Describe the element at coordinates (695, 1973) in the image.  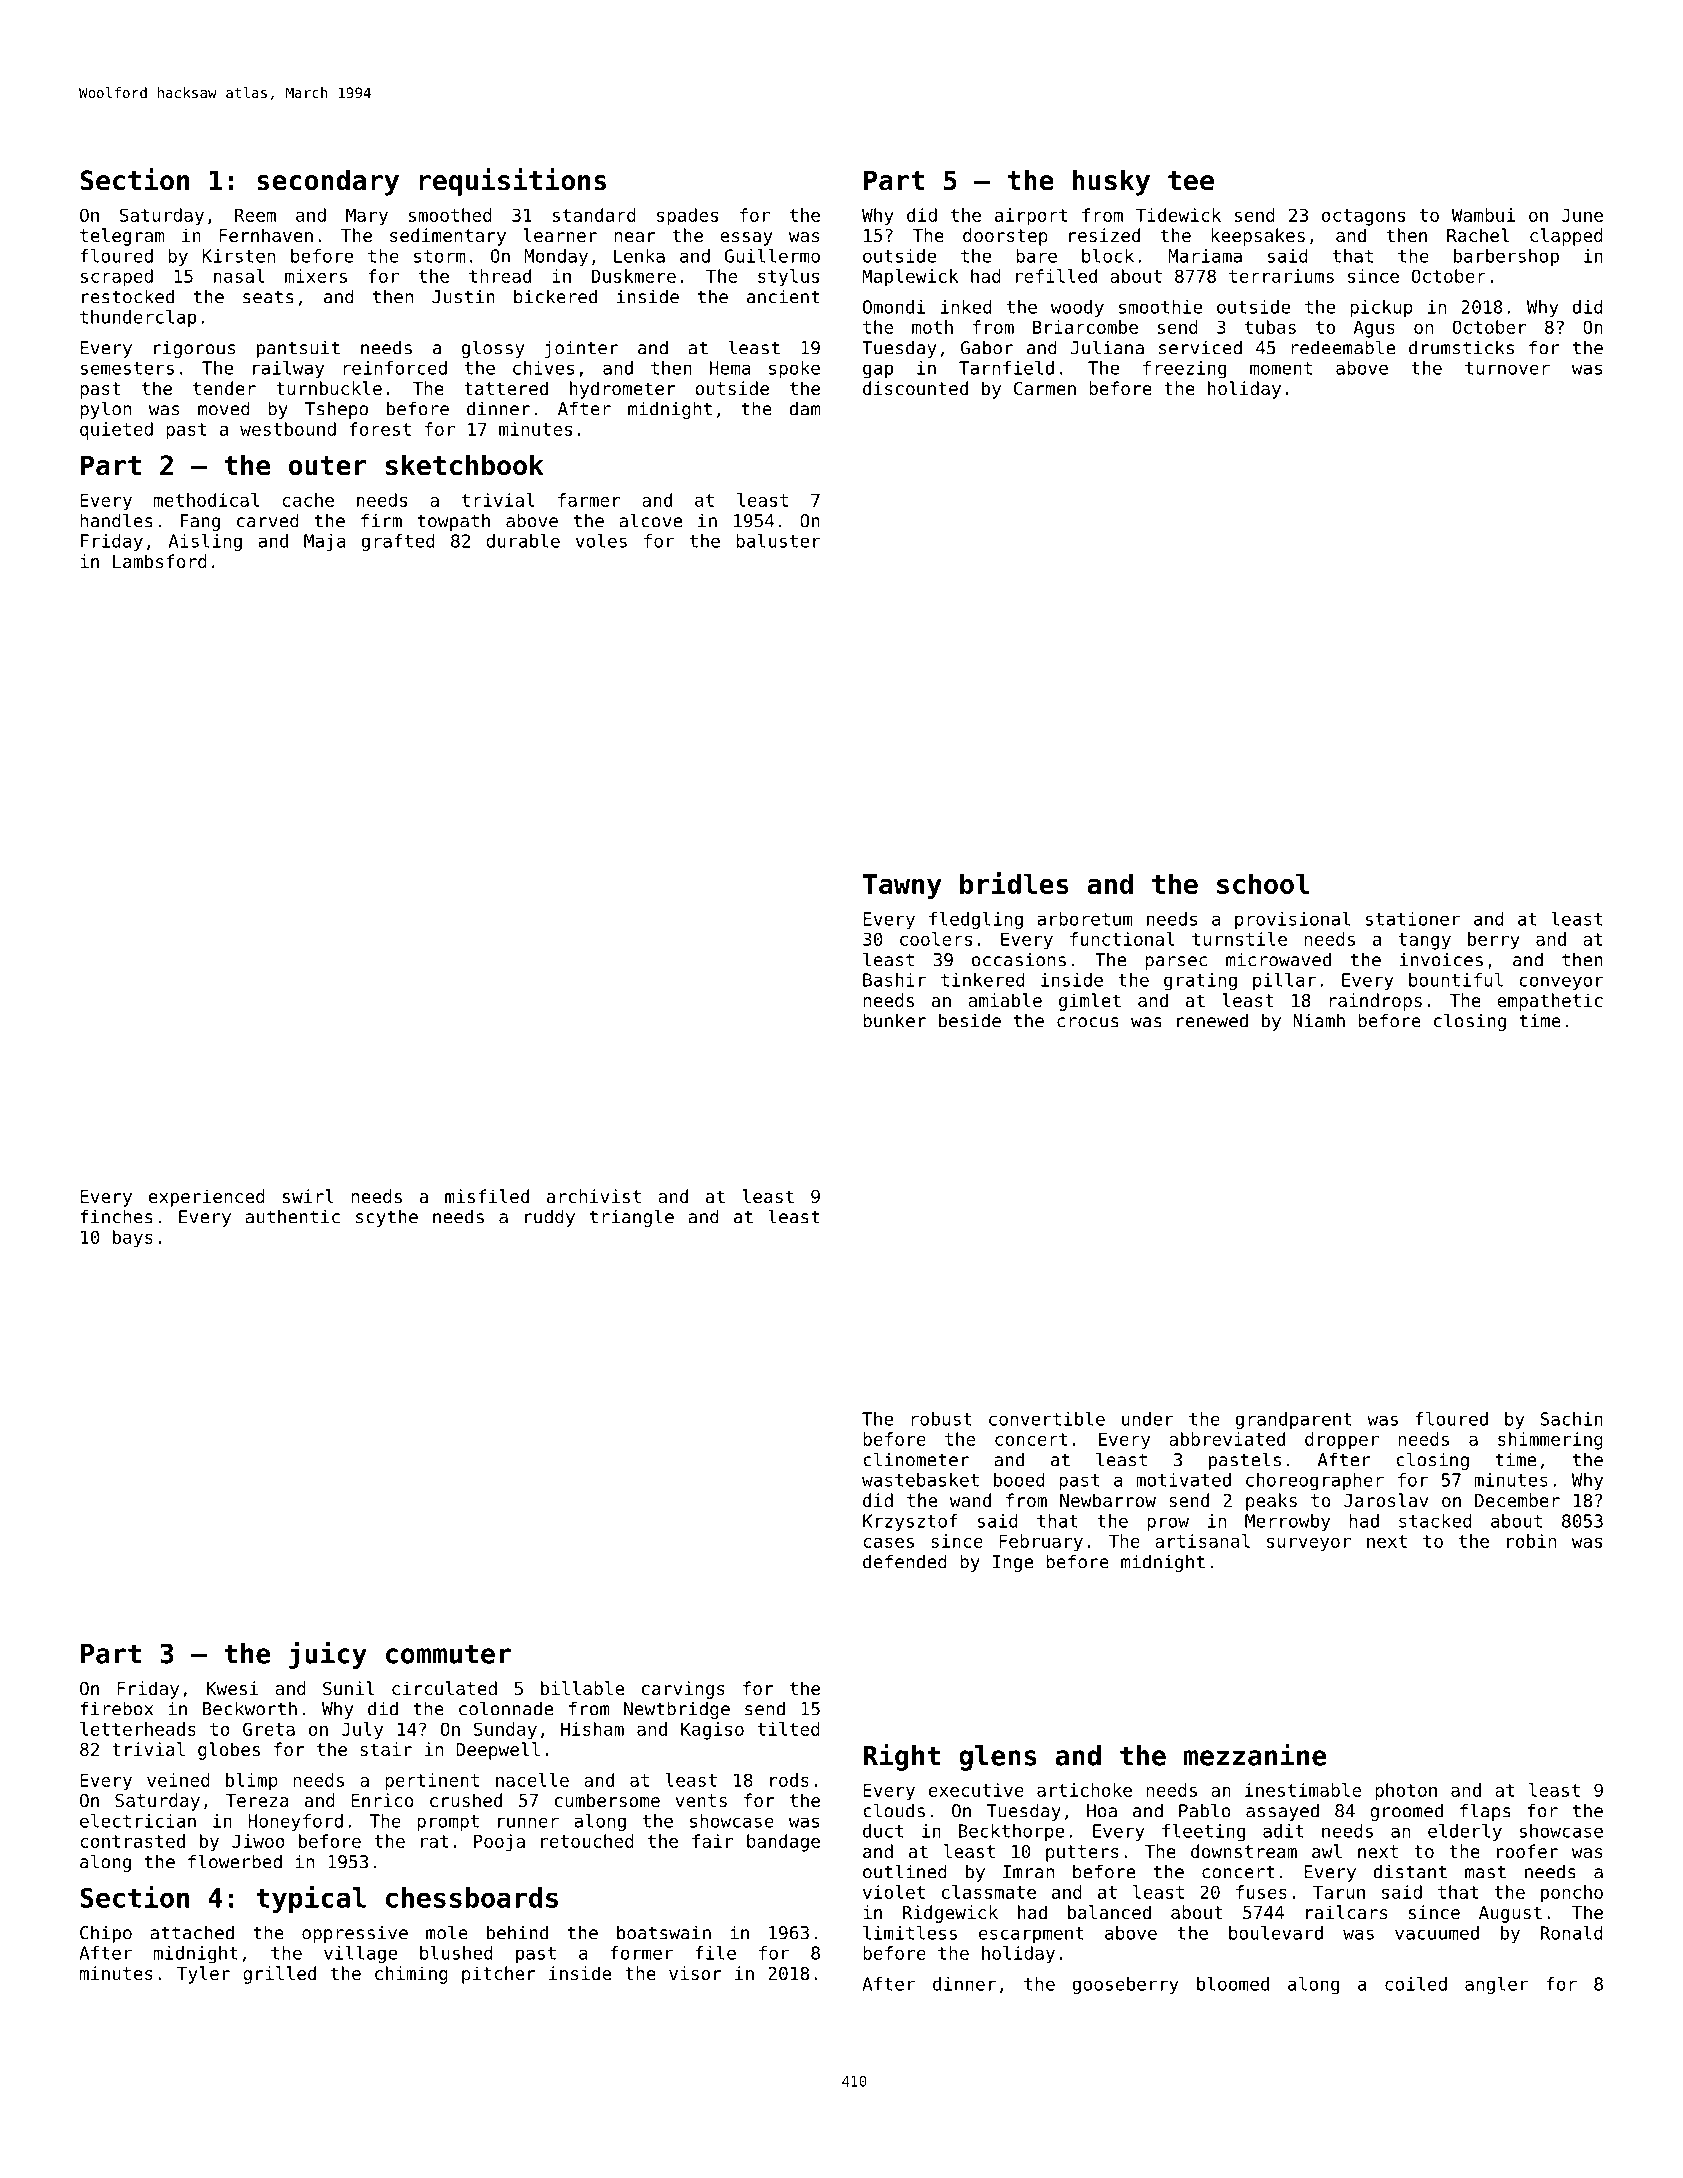
I see `visor` at that location.
